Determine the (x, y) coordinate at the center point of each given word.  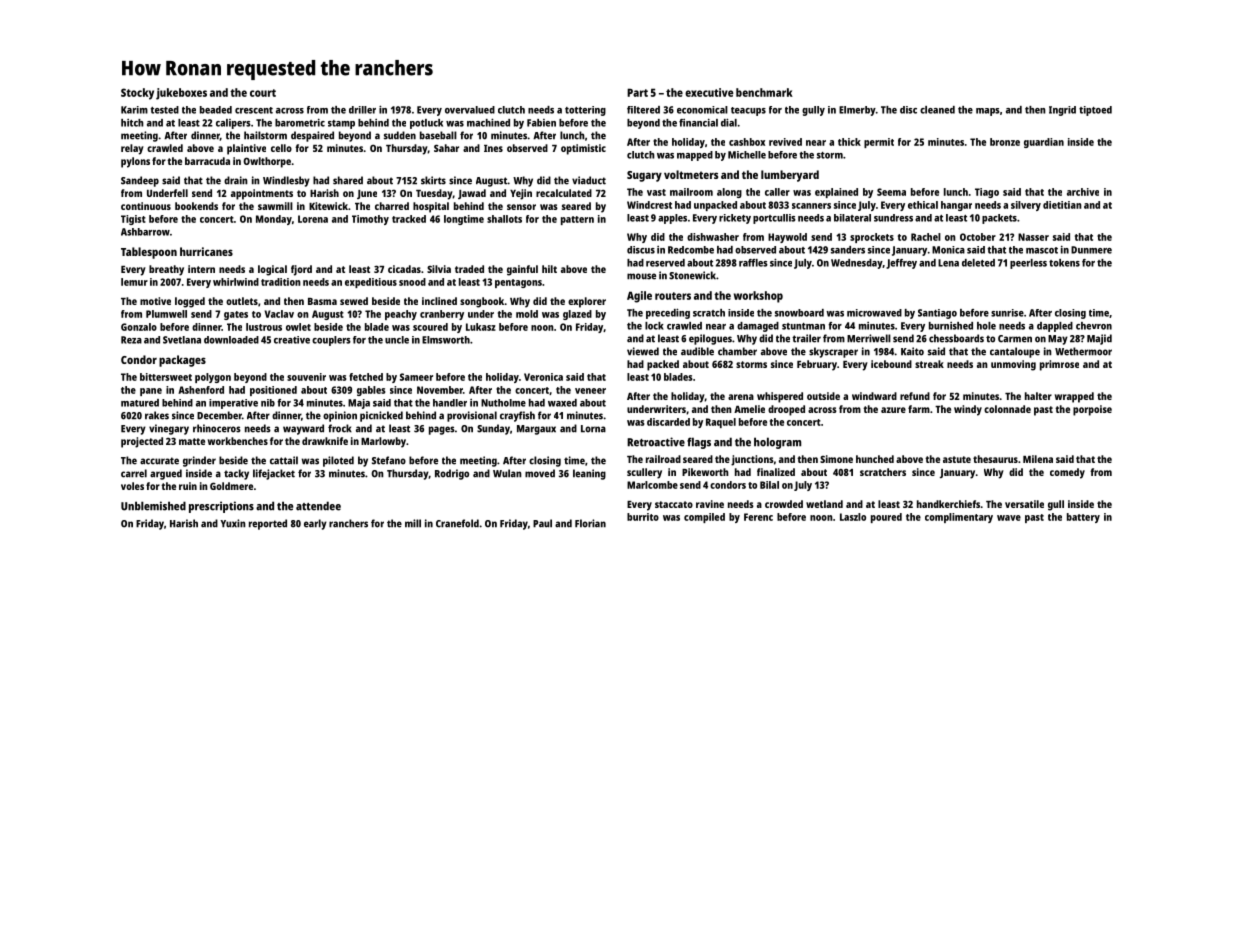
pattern (577, 220)
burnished (951, 326)
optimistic (583, 149)
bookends (196, 206)
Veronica (543, 377)
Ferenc (758, 517)
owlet (298, 327)
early (315, 524)
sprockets (872, 238)
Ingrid (1062, 111)
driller (362, 110)
